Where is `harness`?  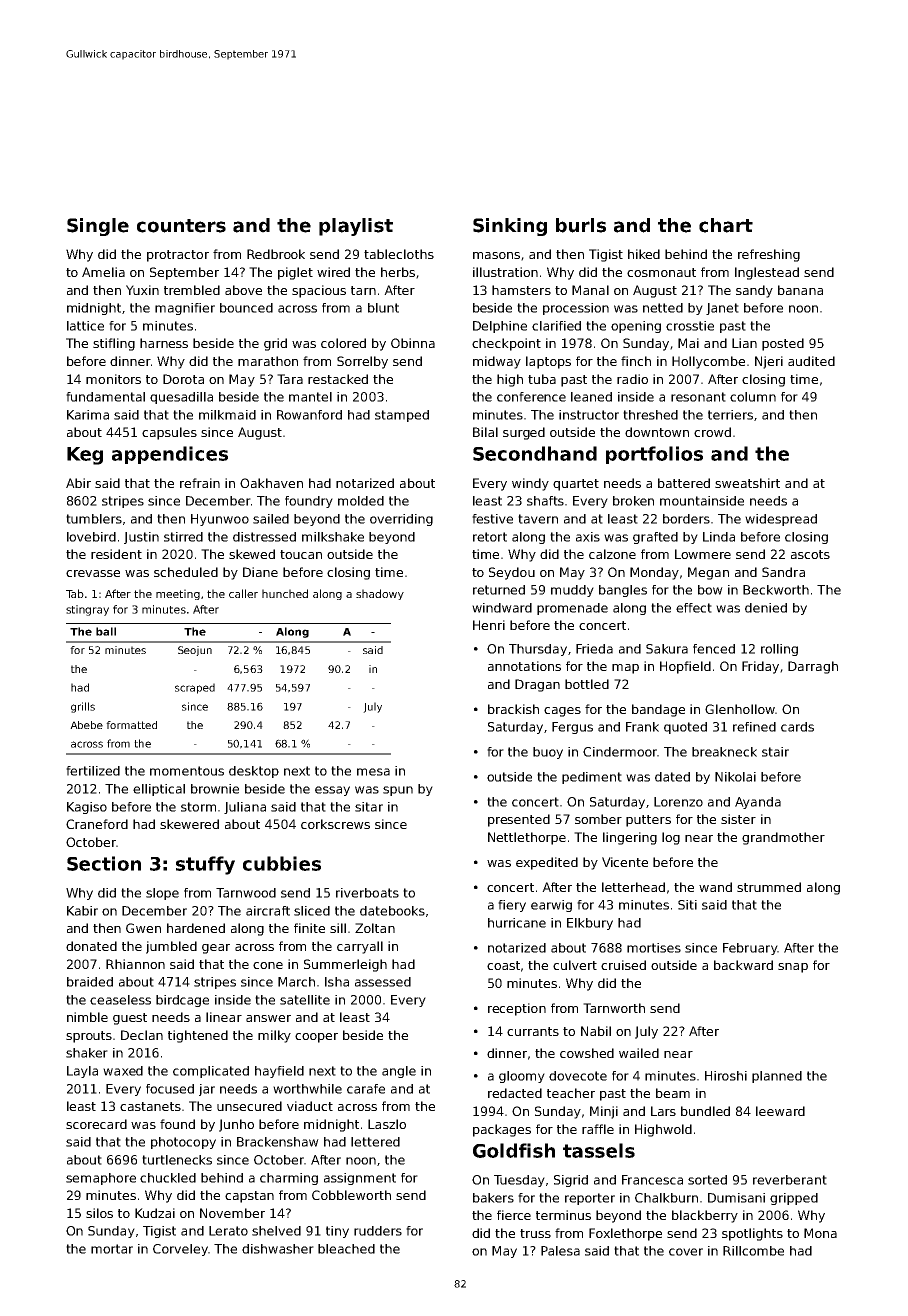
harness is located at coordinates (164, 343).
